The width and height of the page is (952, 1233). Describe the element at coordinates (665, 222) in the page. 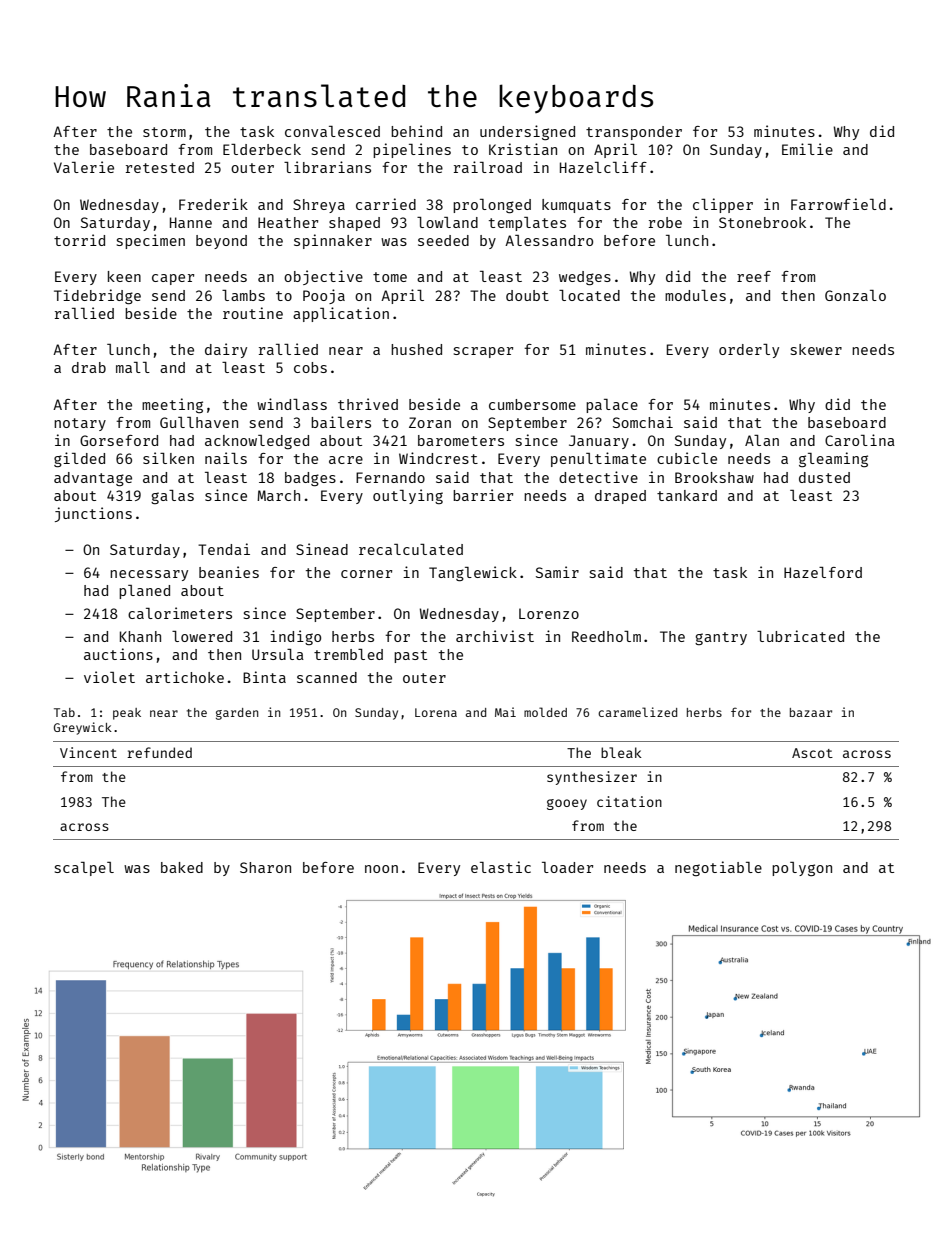

I see `robe` at that location.
